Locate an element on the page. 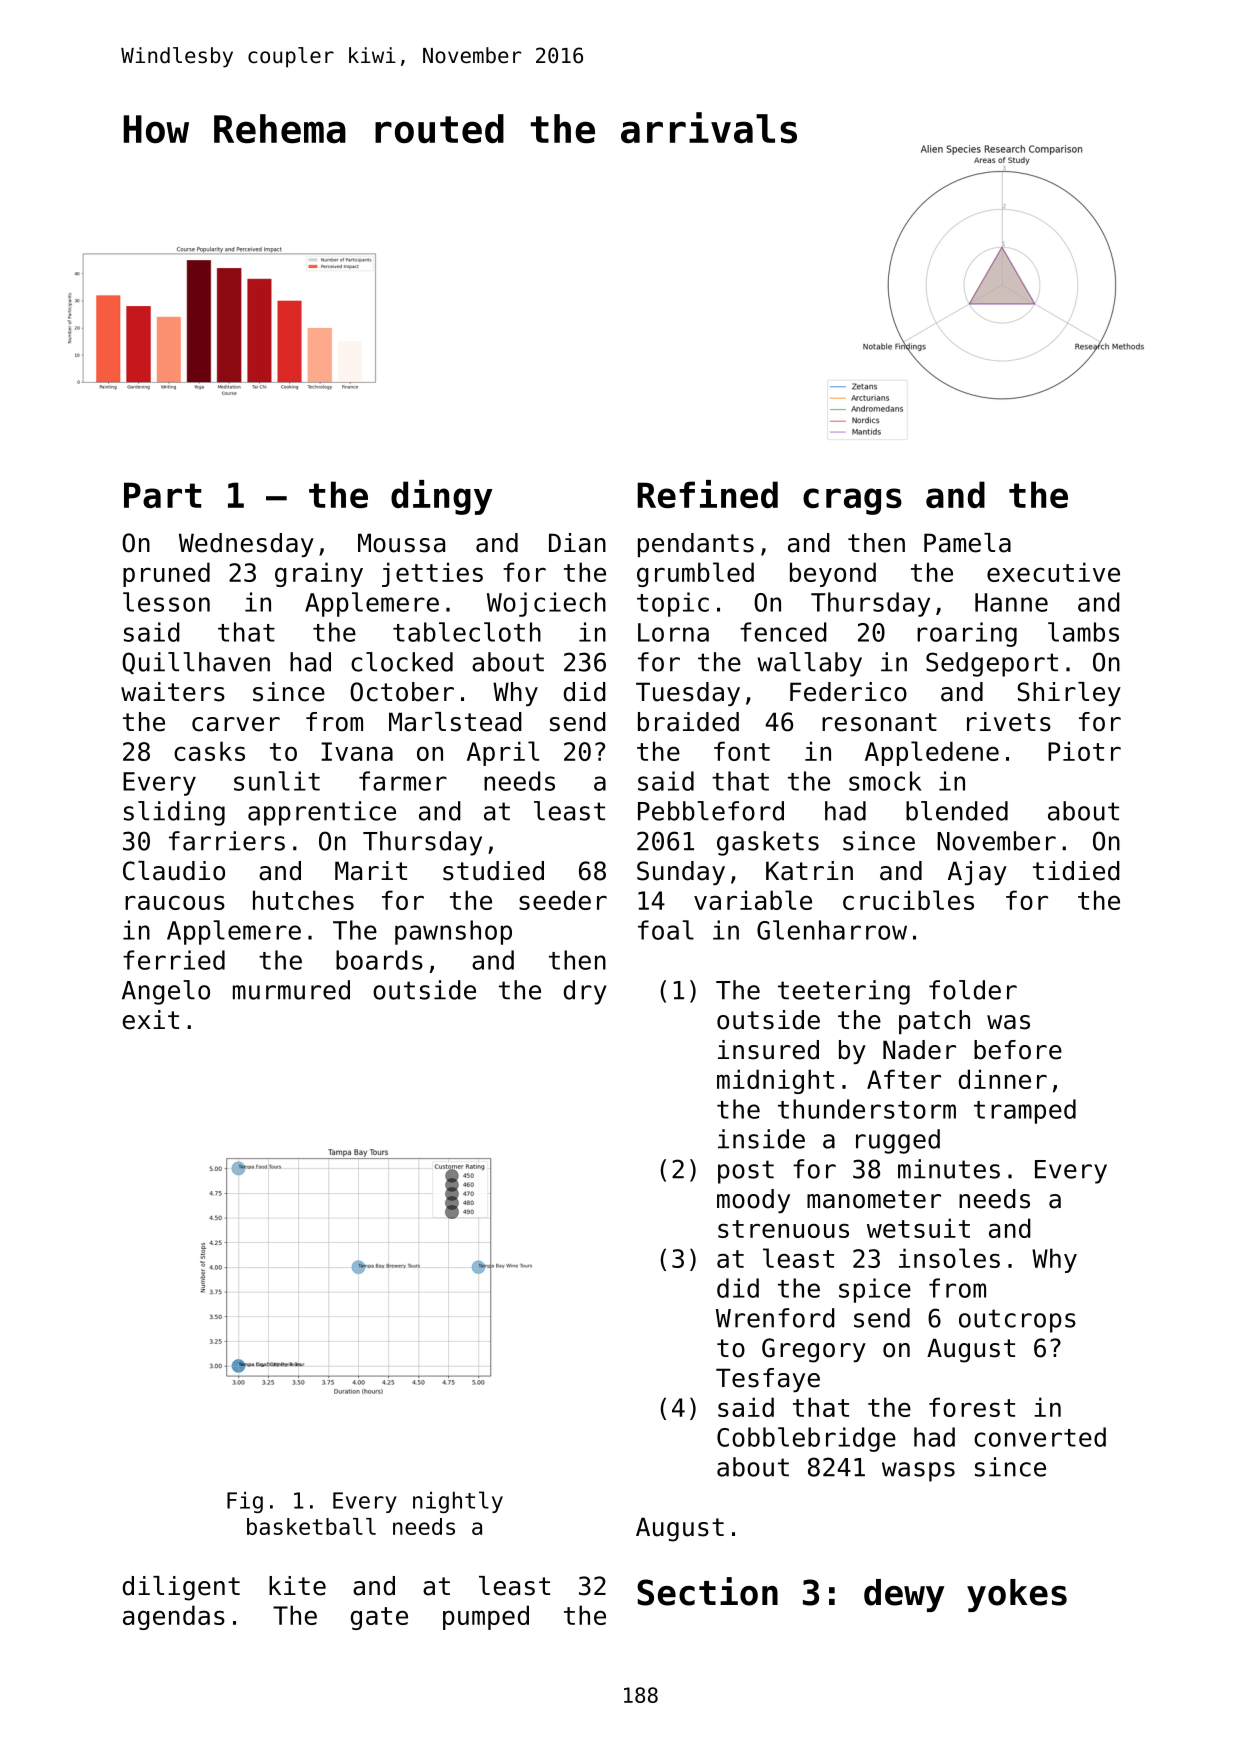 Image resolution: width=1243 pixels, height=1758 pixels. dewy is located at coordinates (904, 1595).
